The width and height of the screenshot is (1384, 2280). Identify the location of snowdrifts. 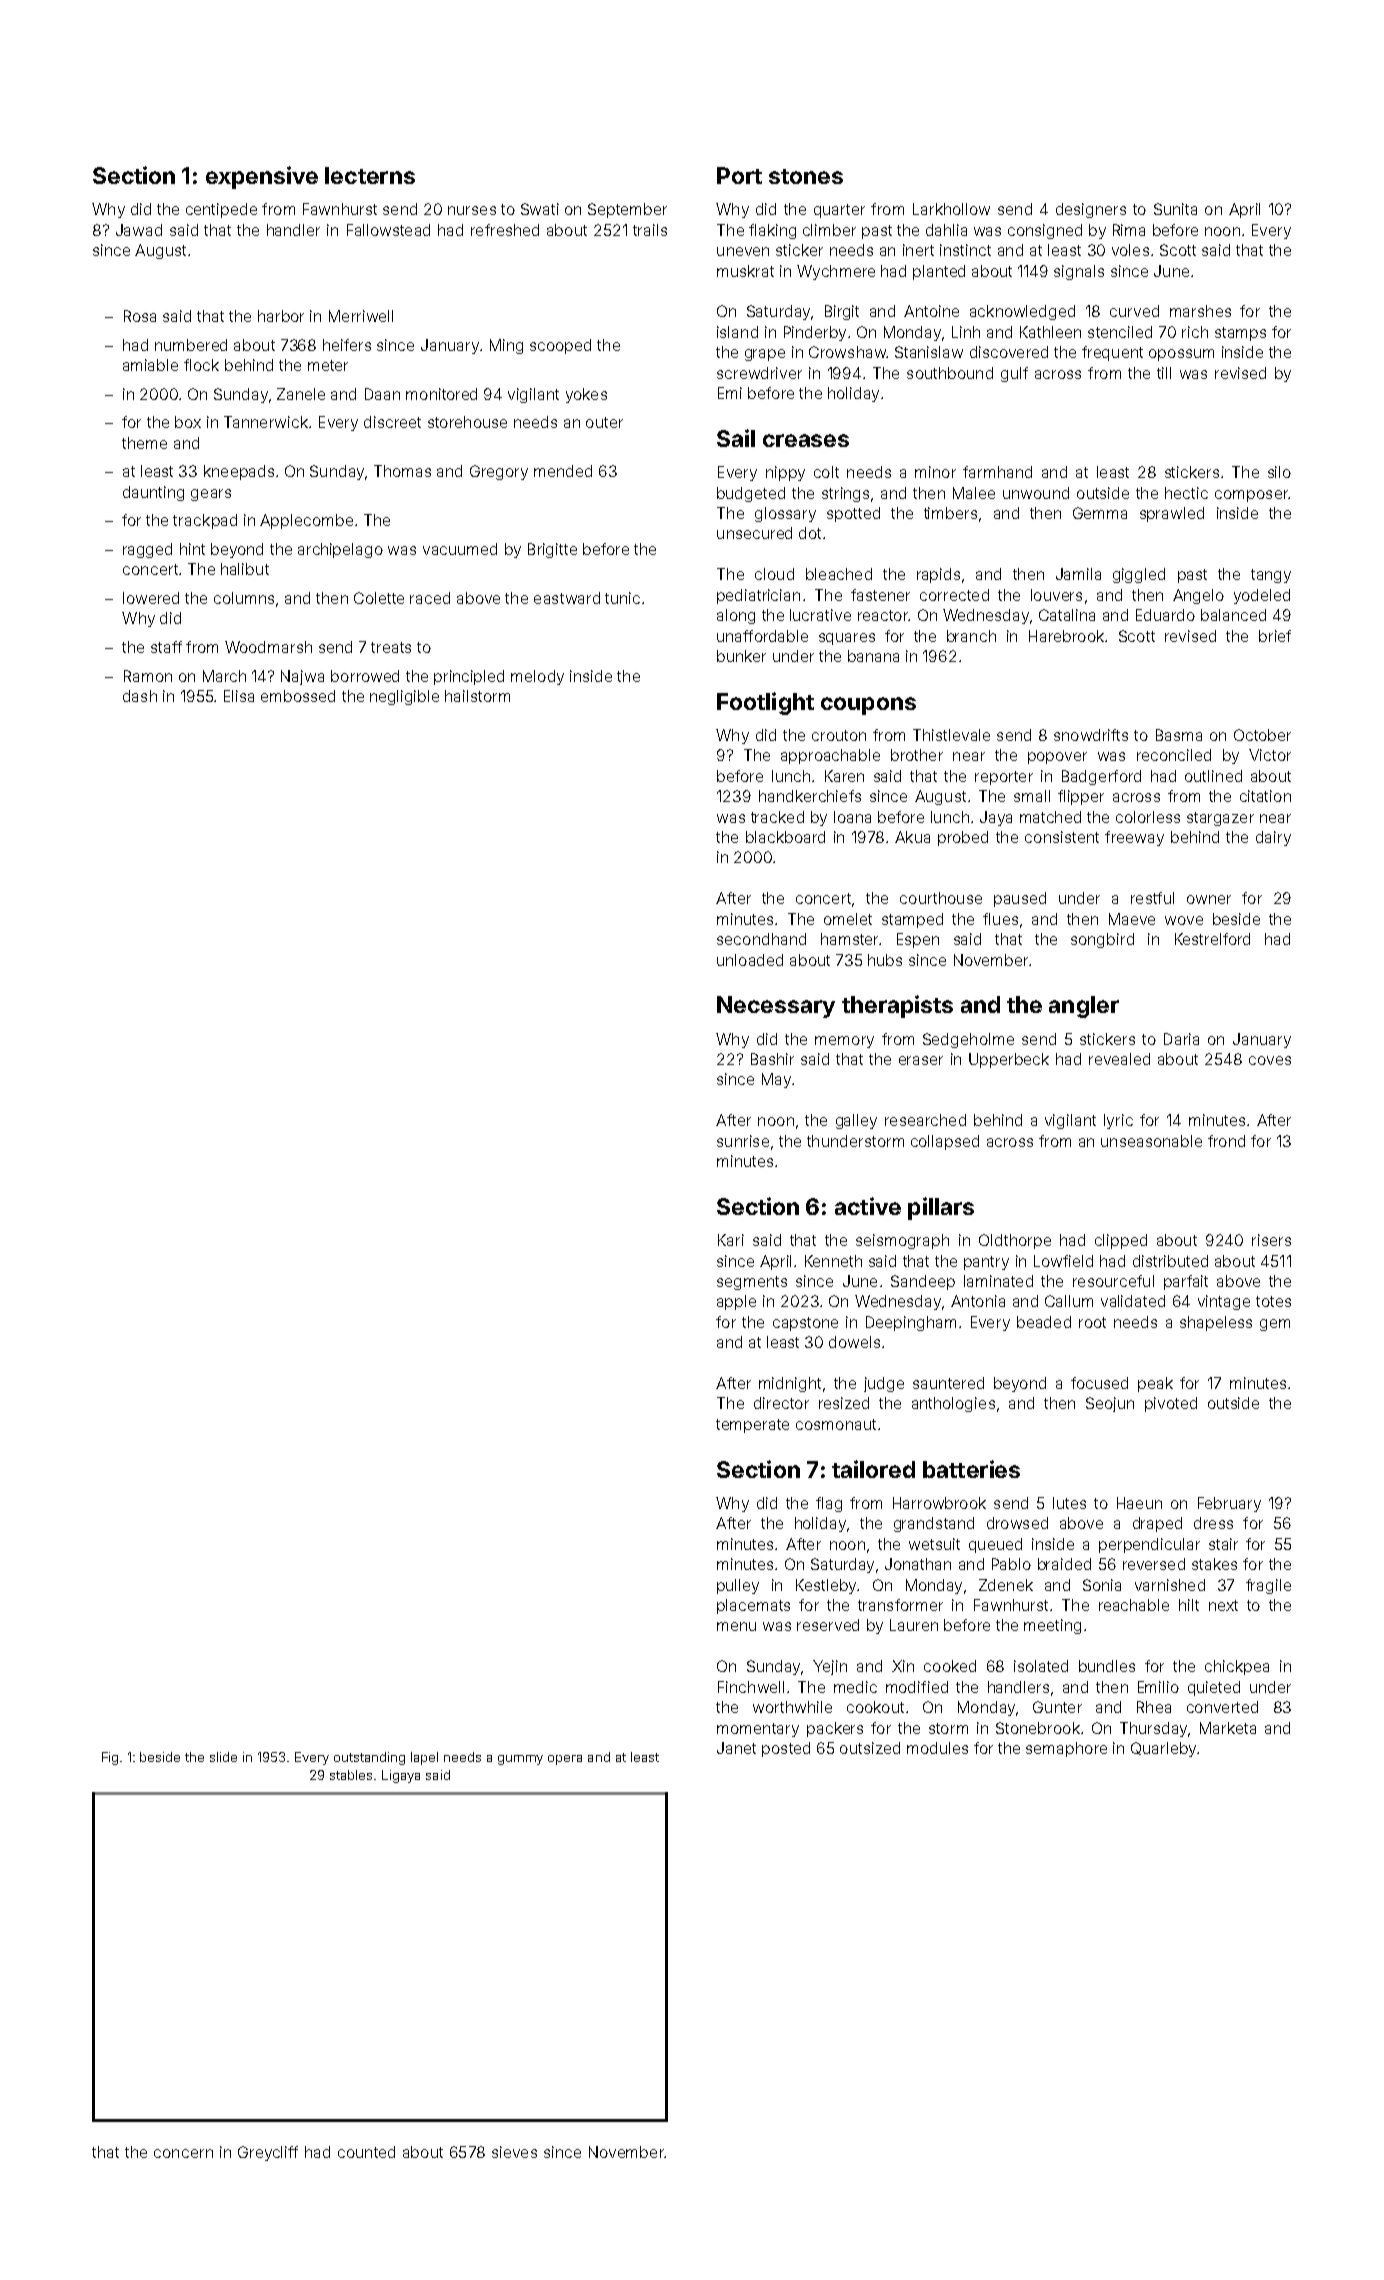
(1091, 735).
